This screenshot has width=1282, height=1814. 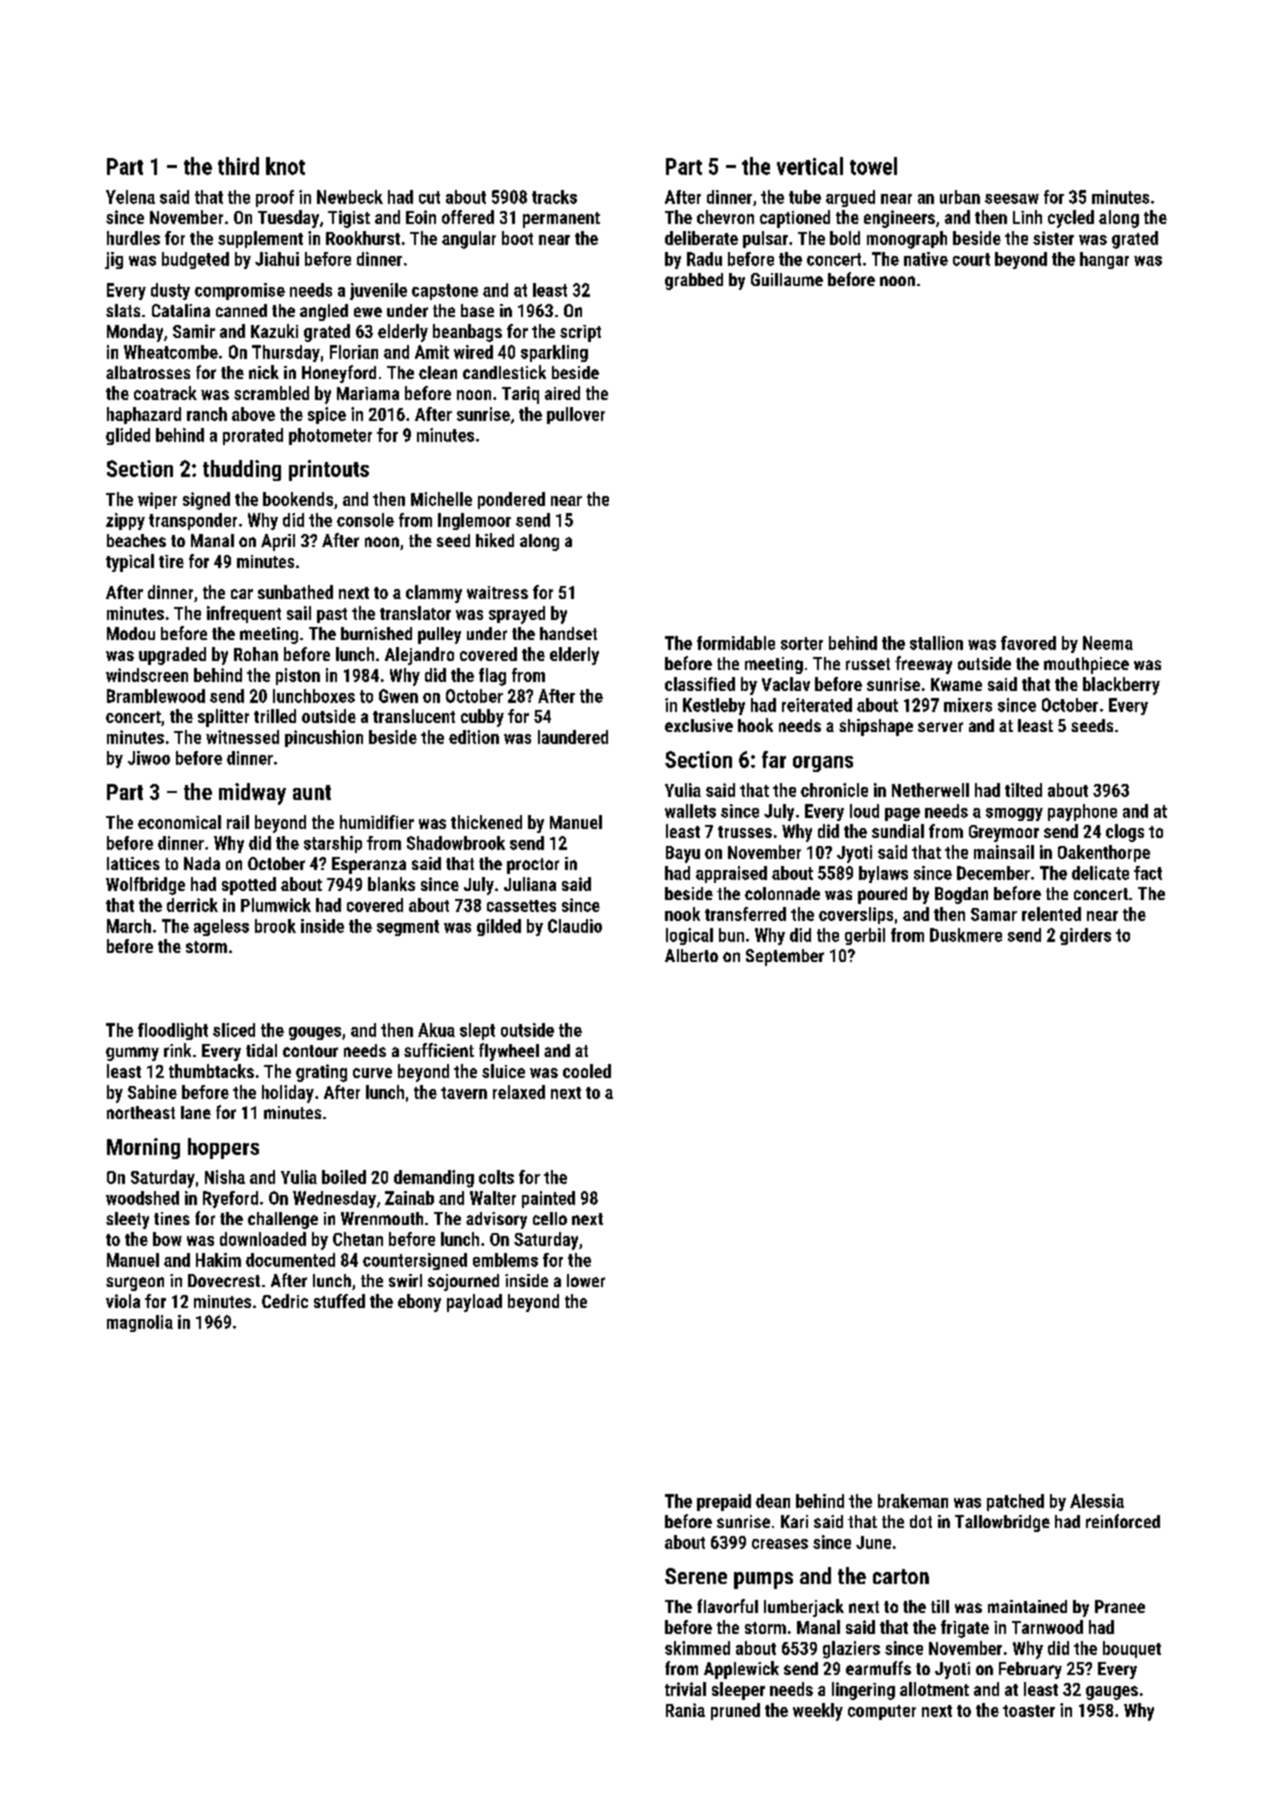 What do you see at coordinates (921, 1521) in the screenshot?
I see `dot` at bounding box center [921, 1521].
